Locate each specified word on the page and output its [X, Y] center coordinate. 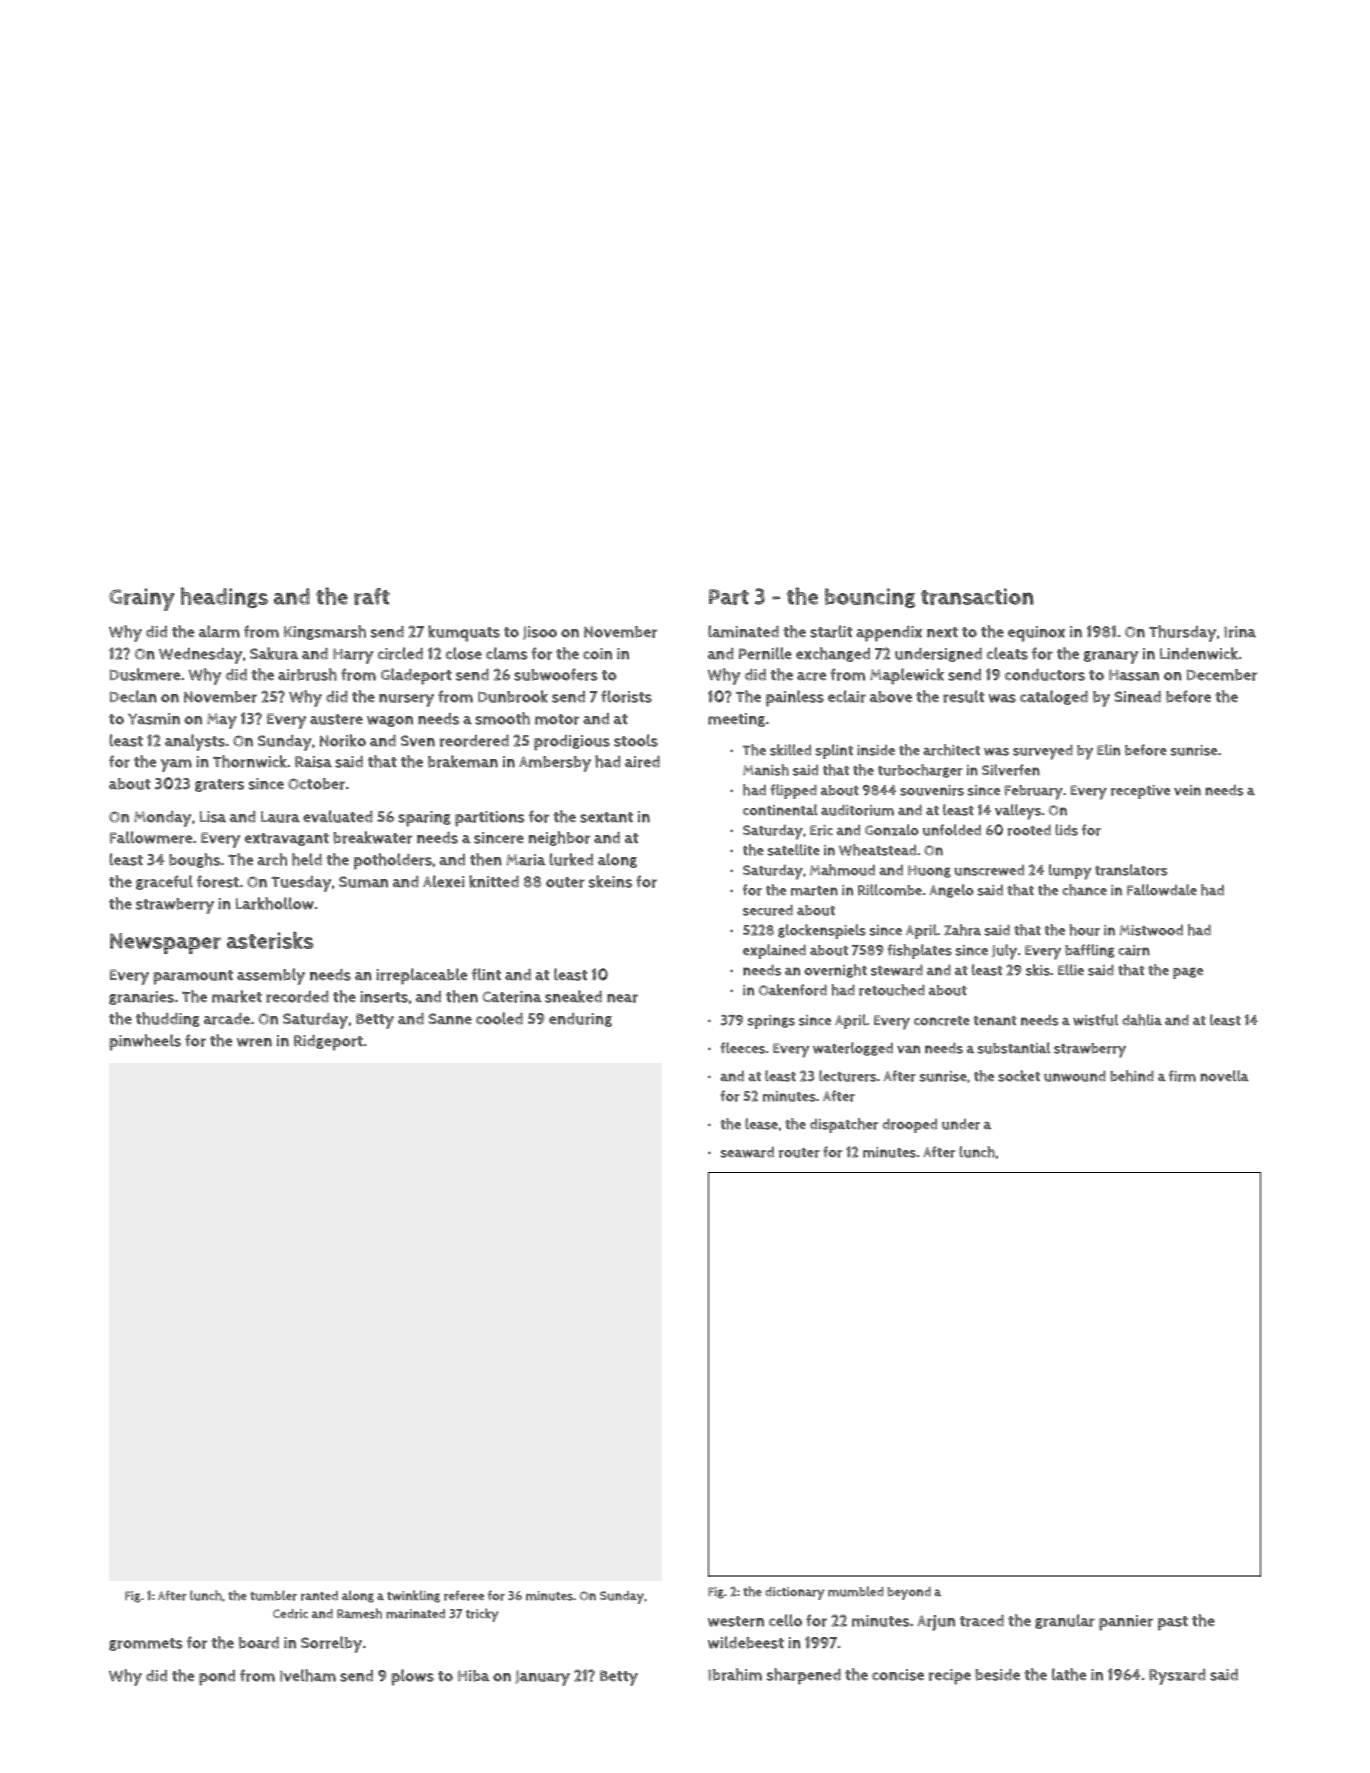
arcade [227, 1019]
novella [1224, 1076]
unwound [1075, 1076]
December [1222, 675]
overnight [835, 971]
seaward [747, 1152]
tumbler [273, 1595]
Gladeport [416, 676]
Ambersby [555, 764]
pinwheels [145, 1042]
